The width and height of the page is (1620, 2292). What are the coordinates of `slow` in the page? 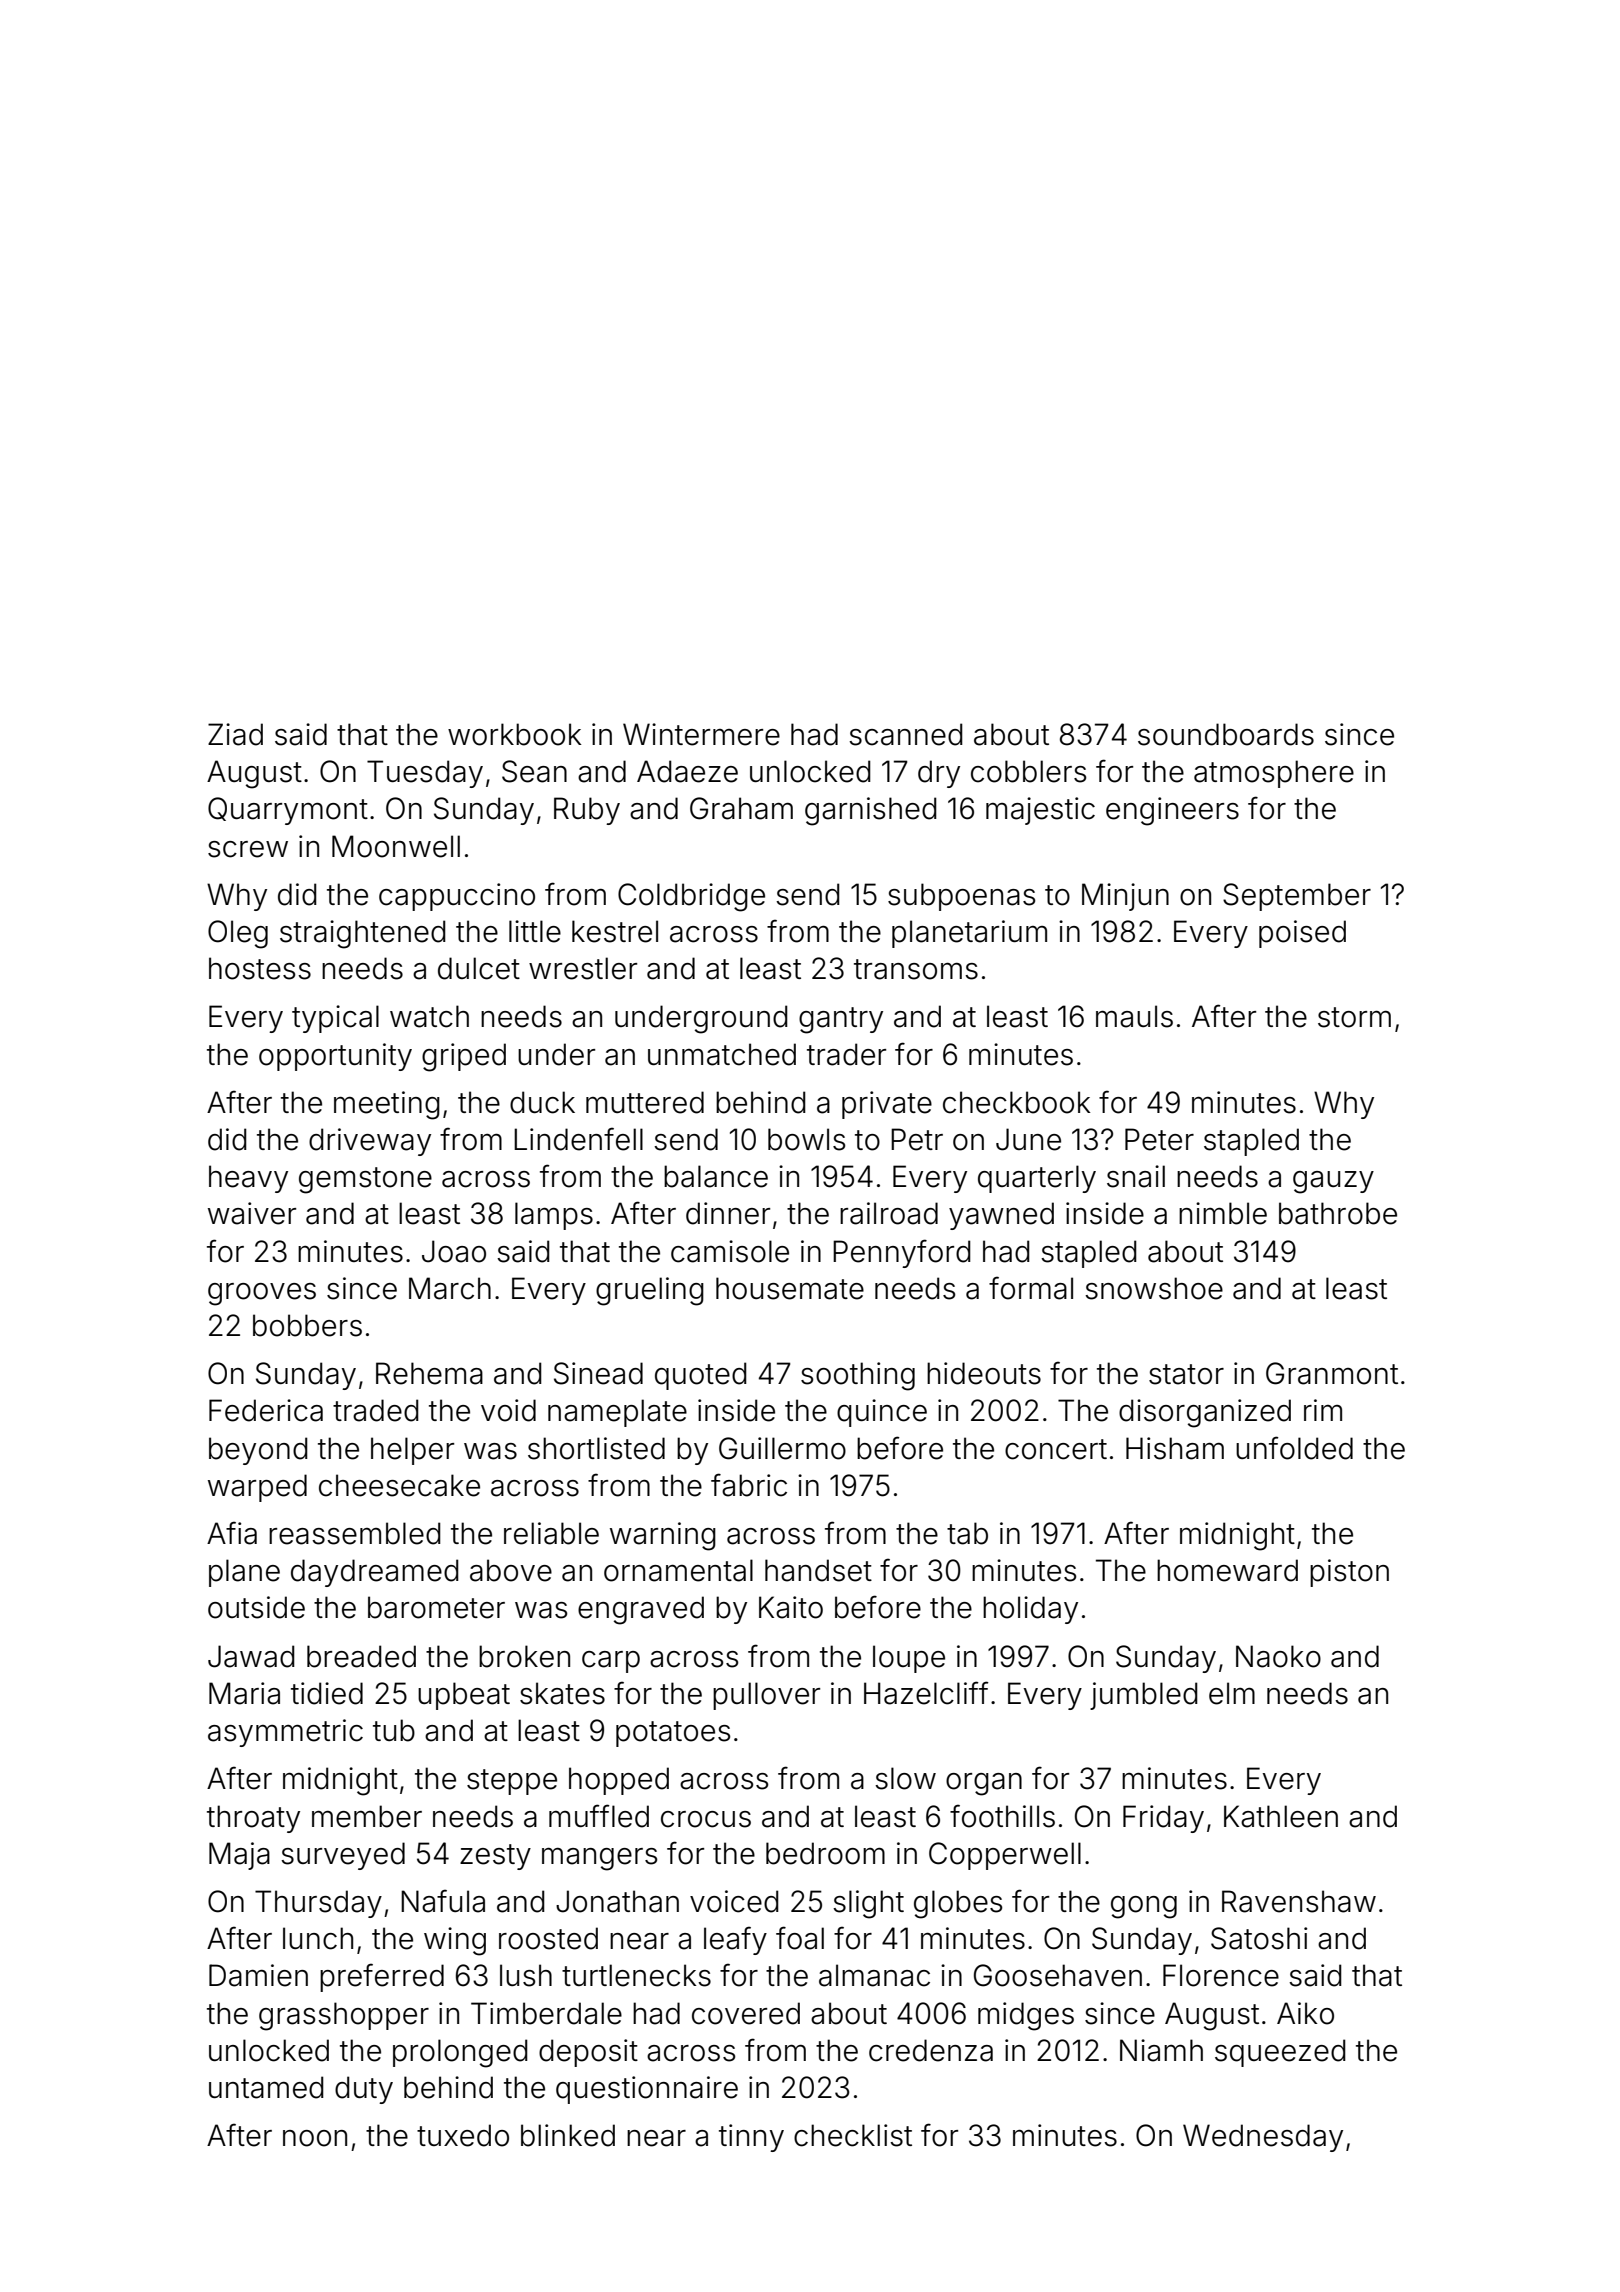 It's located at (905, 1778).
